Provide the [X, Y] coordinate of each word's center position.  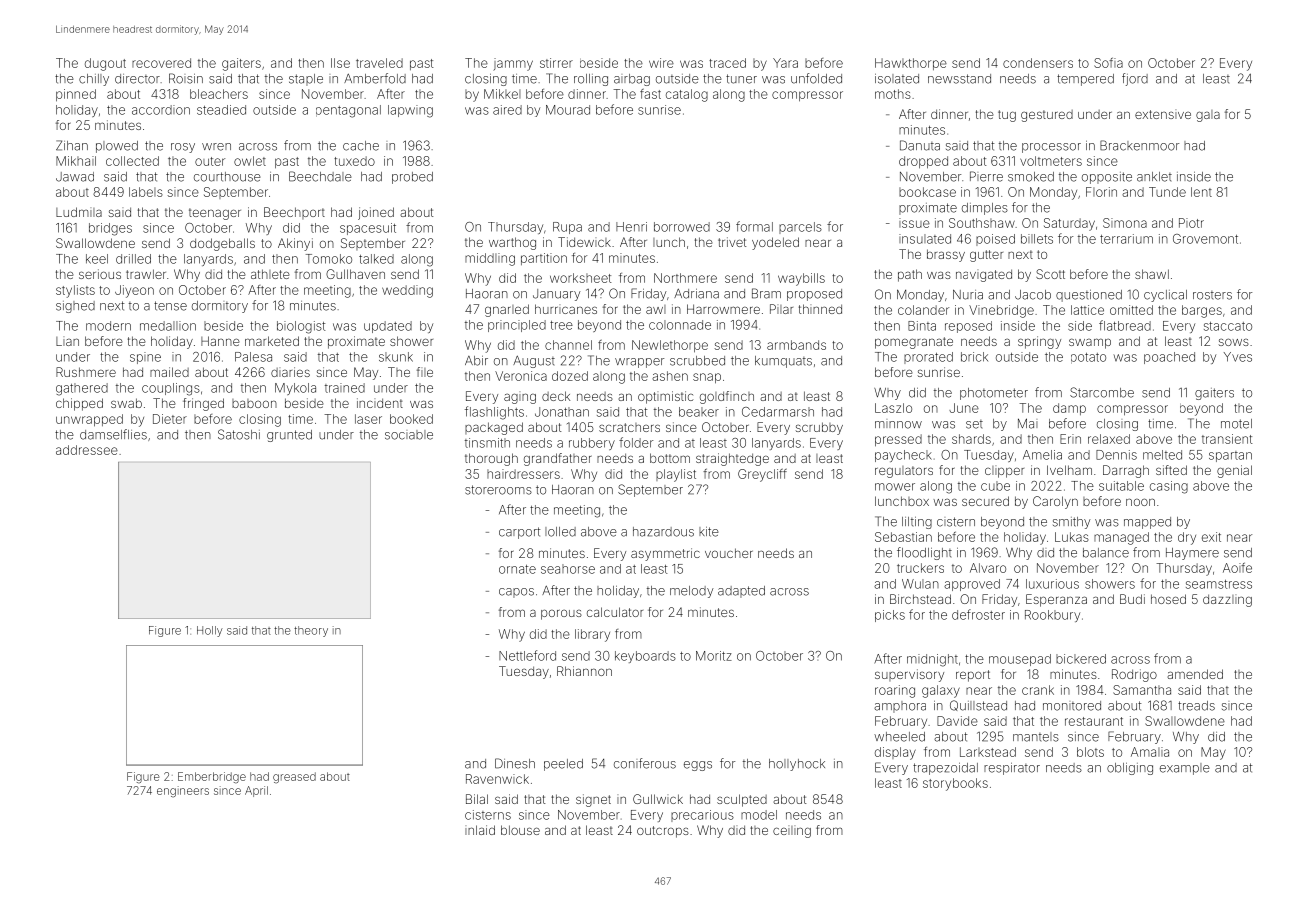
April [256, 791]
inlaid [480, 830]
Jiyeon [134, 291]
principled [517, 326]
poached [1169, 358]
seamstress [1219, 584]
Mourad [568, 110]
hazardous [663, 532]
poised [995, 240]
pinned [76, 95]
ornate [517, 569]
